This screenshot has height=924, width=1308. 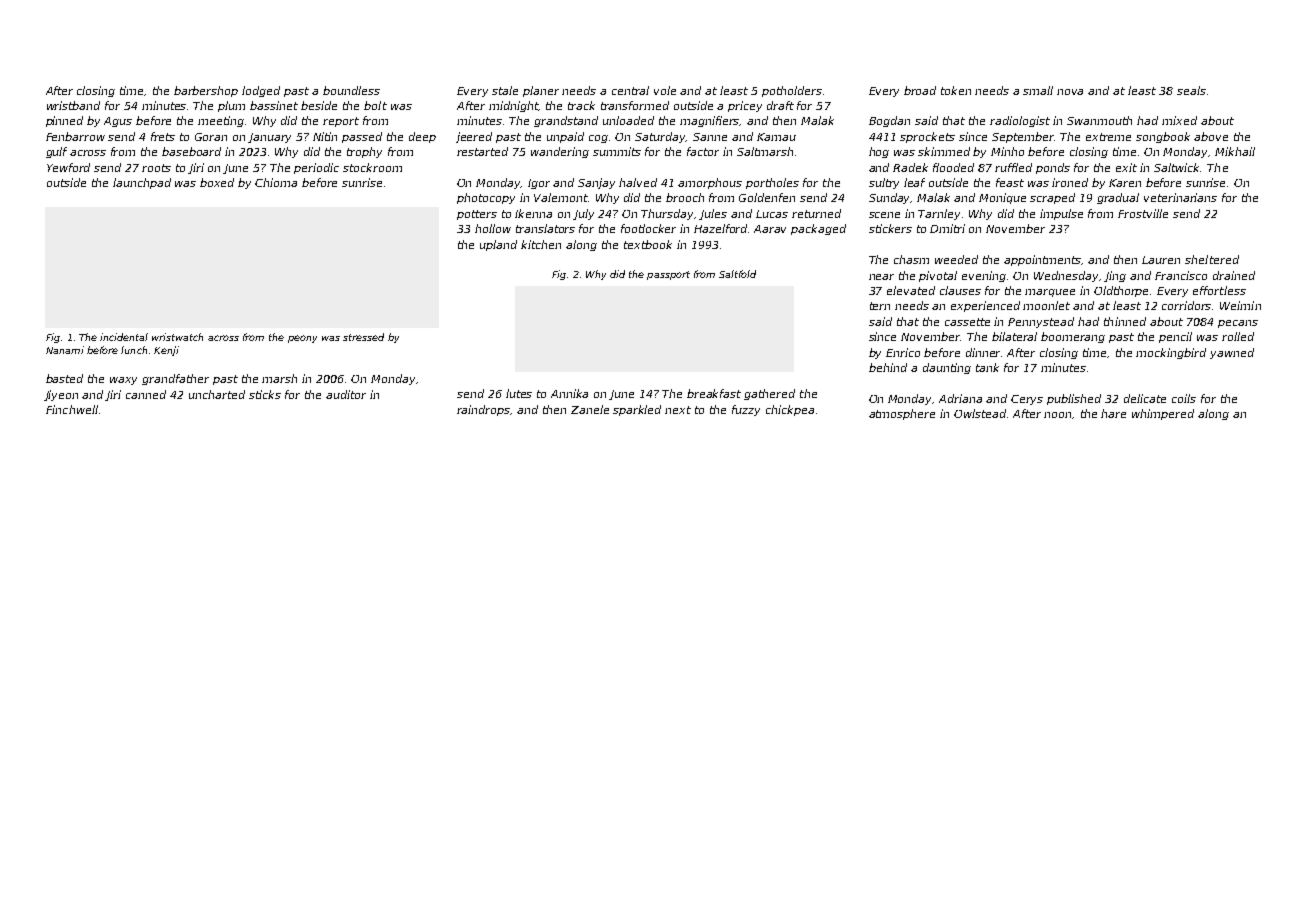 What do you see at coordinates (498, 245) in the screenshot?
I see `upland` at bounding box center [498, 245].
